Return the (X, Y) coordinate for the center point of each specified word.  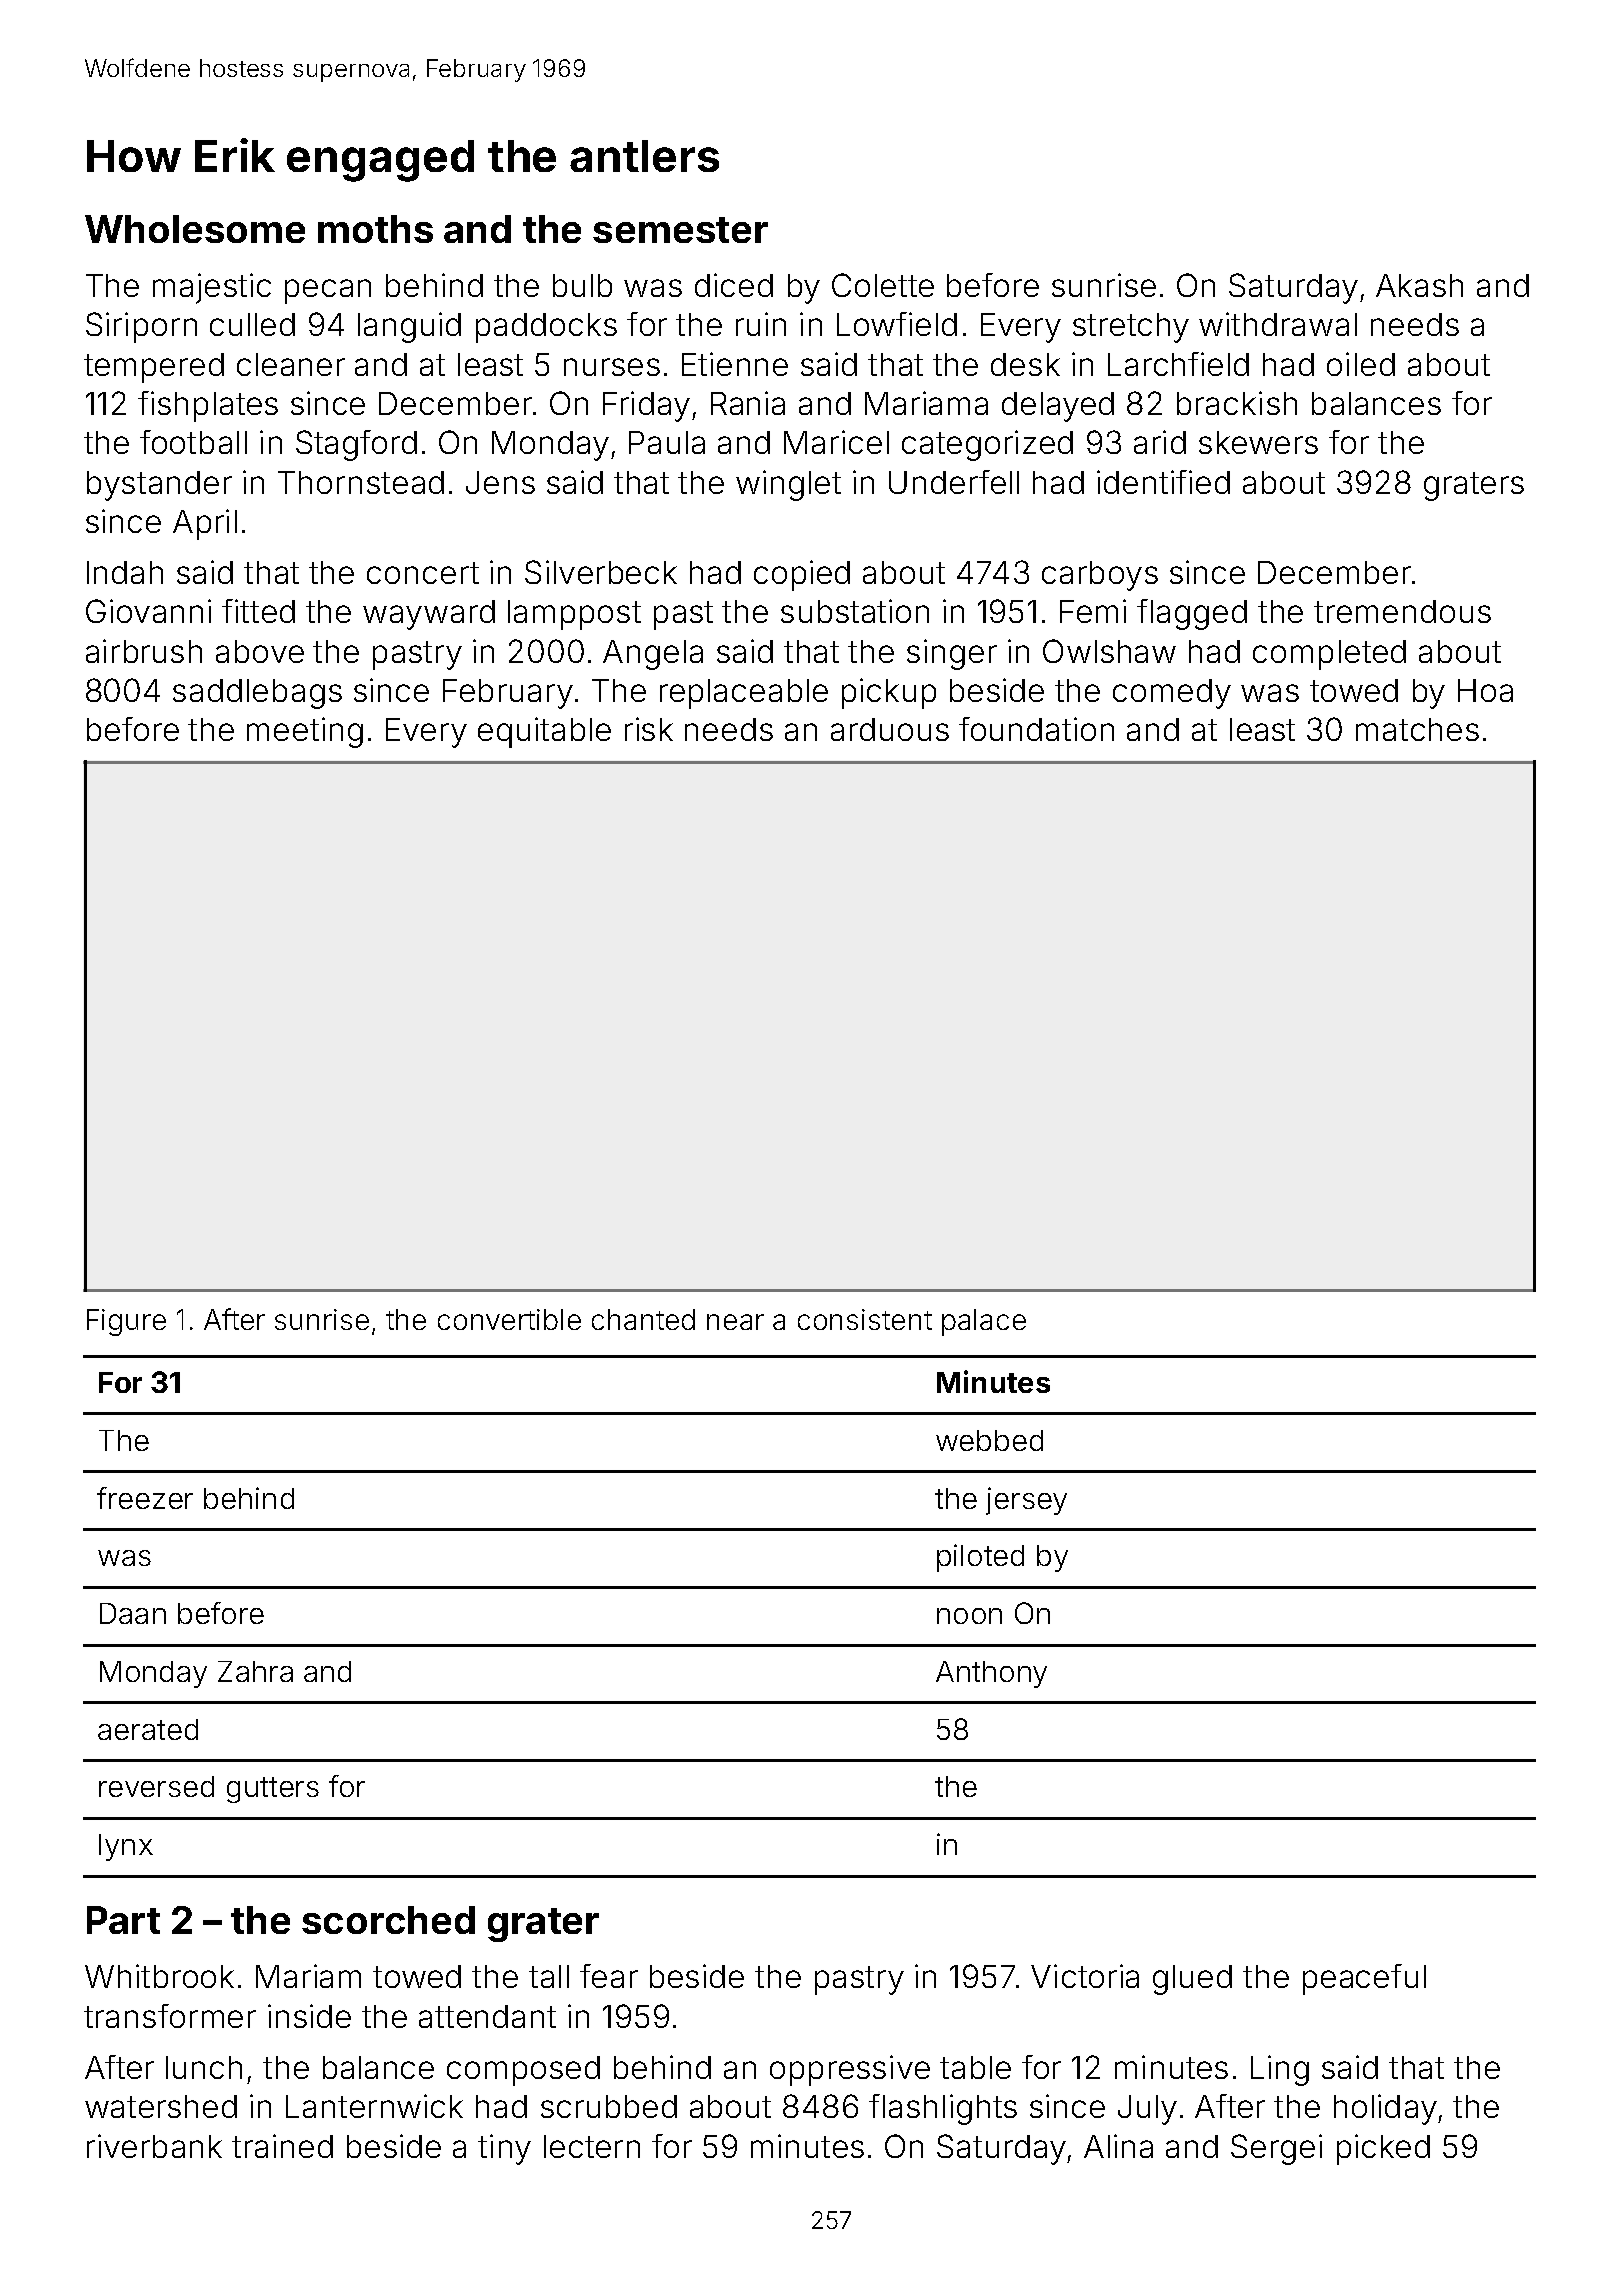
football (193, 442)
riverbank (154, 2146)
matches (1417, 729)
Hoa (1485, 690)
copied (802, 575)
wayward (429, 615)
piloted (980, 1558)
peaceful (1364, 1979)
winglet (788, 485)
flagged (1192, 614)
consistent (865, 1319)
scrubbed (609, 2106)
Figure (126, 1322)
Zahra (255, 1671)
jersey (1026, 1501)
